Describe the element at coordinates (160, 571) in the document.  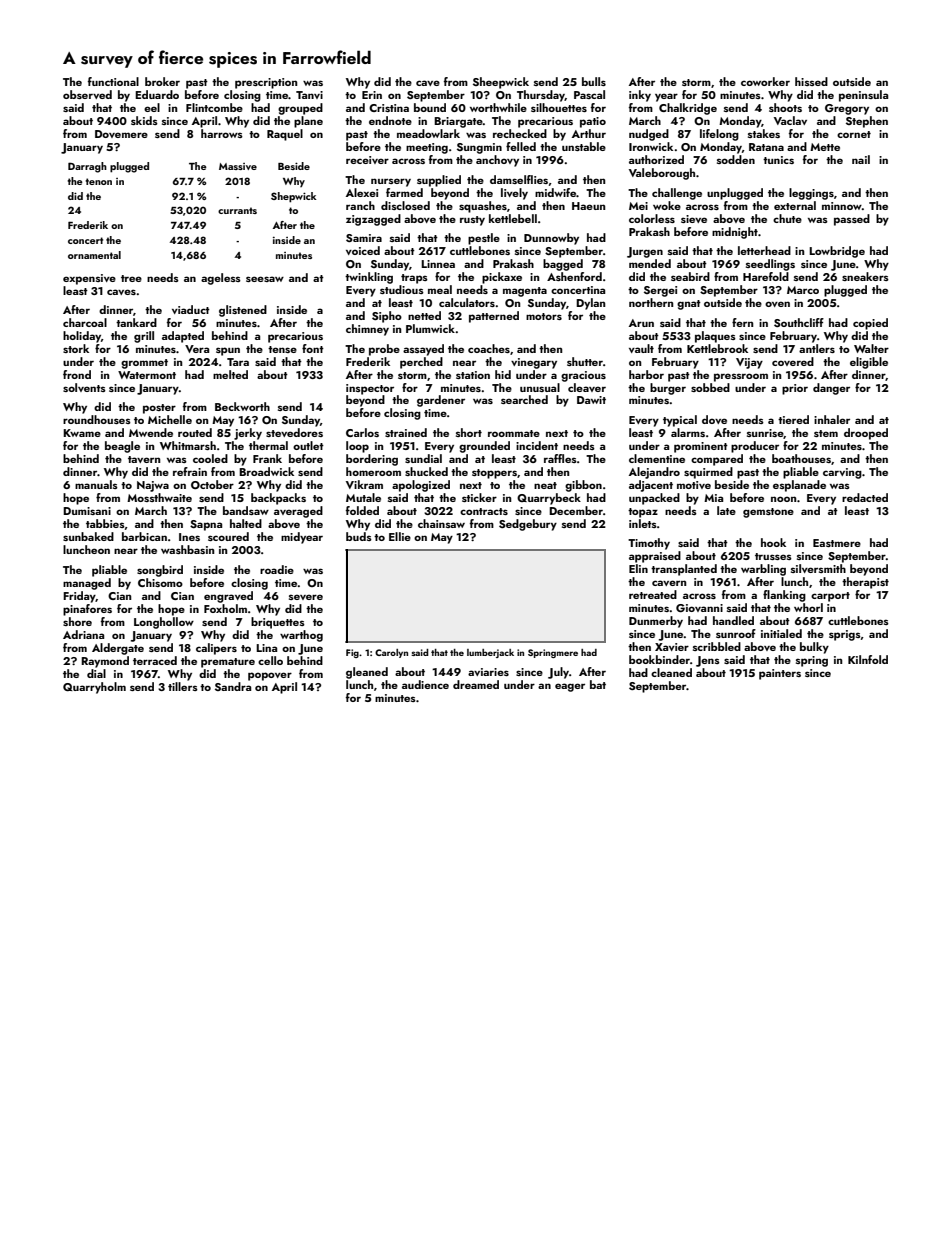
I see `songbird` at that location.
